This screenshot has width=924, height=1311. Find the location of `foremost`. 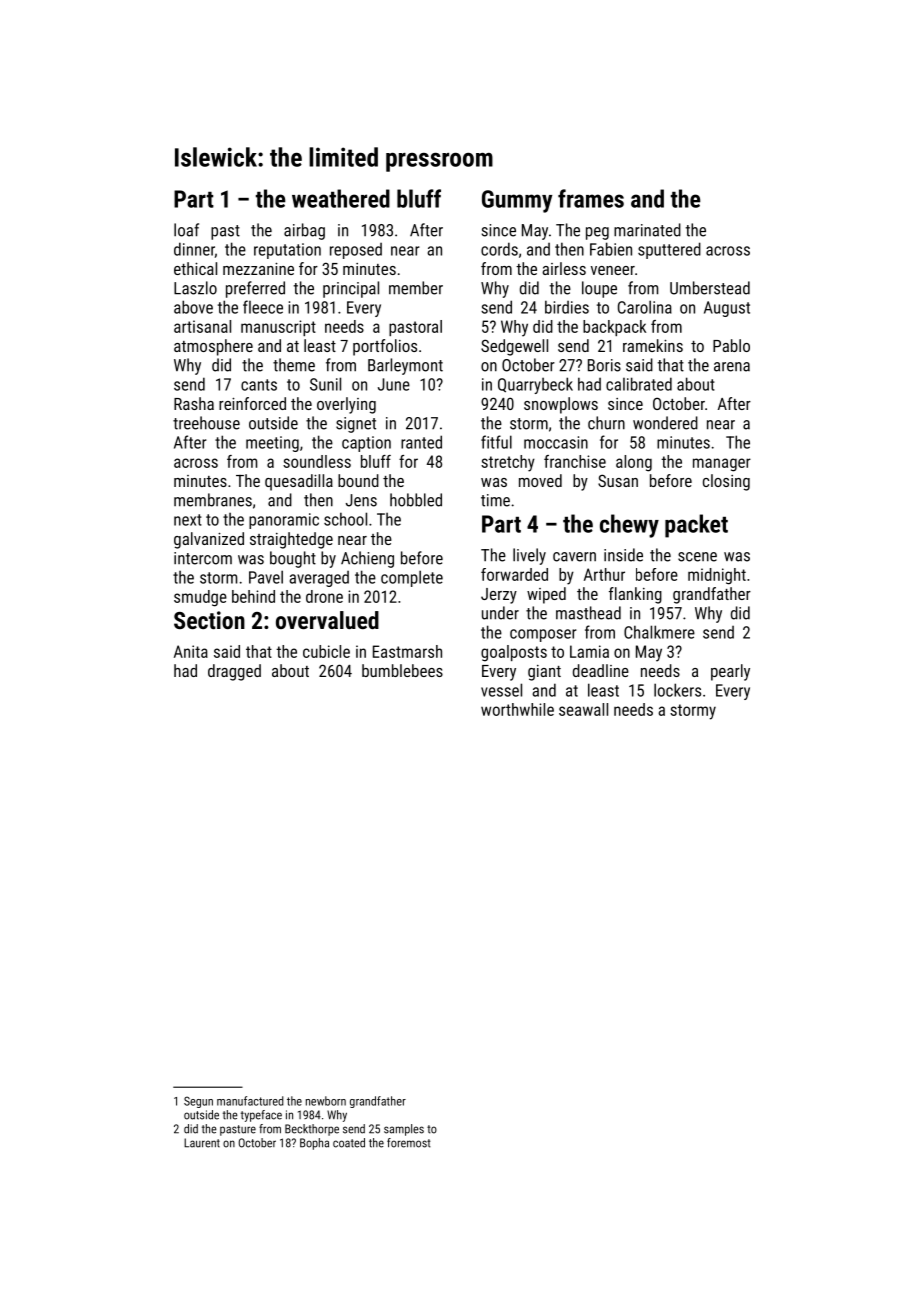

foremost is located at coordinates (409, 1143).
